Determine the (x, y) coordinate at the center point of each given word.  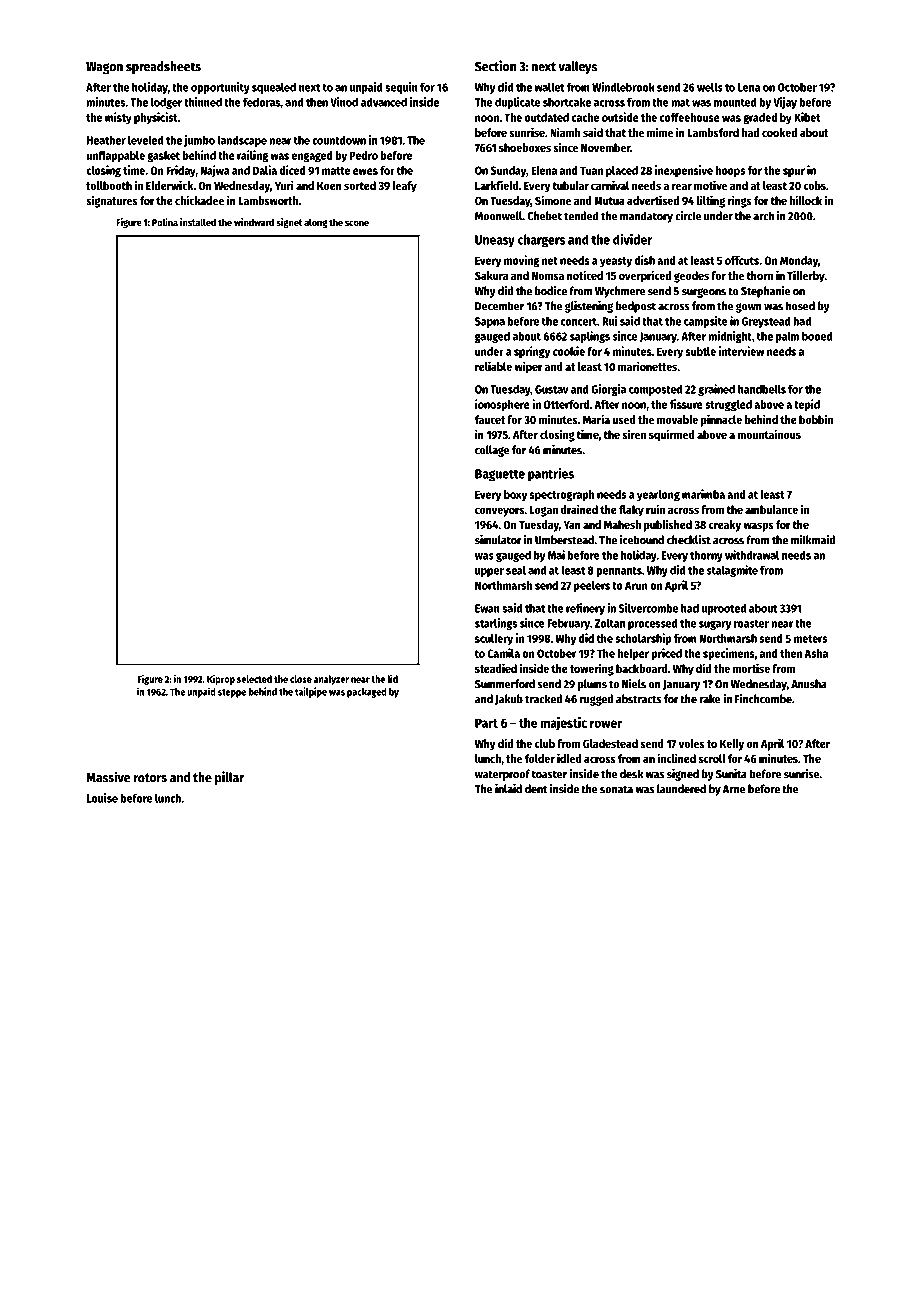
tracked (543, 699)
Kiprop (221, 680)
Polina (165, 222)
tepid (807, 405)
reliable (493, 366)
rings (739, 201)
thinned (203, 102)
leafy (404, 187)
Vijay (785, 103)
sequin (401, 88)
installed (198, 222)
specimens (729, 654)
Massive (108, 777)
